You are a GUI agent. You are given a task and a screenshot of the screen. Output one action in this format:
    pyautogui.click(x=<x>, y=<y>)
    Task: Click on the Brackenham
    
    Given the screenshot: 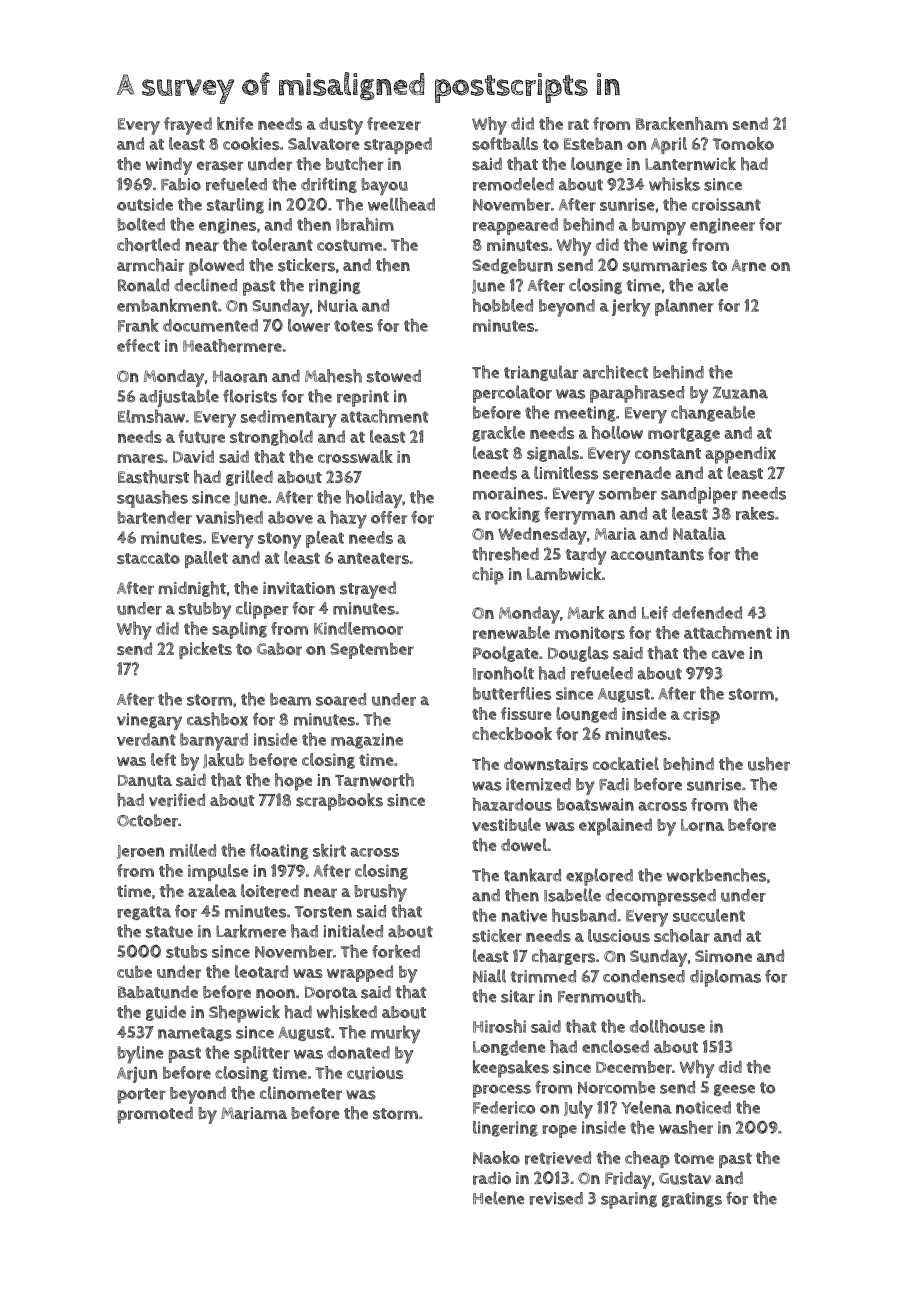 What is the action you would take?
    pyautogui.click(x=682, y=124)
